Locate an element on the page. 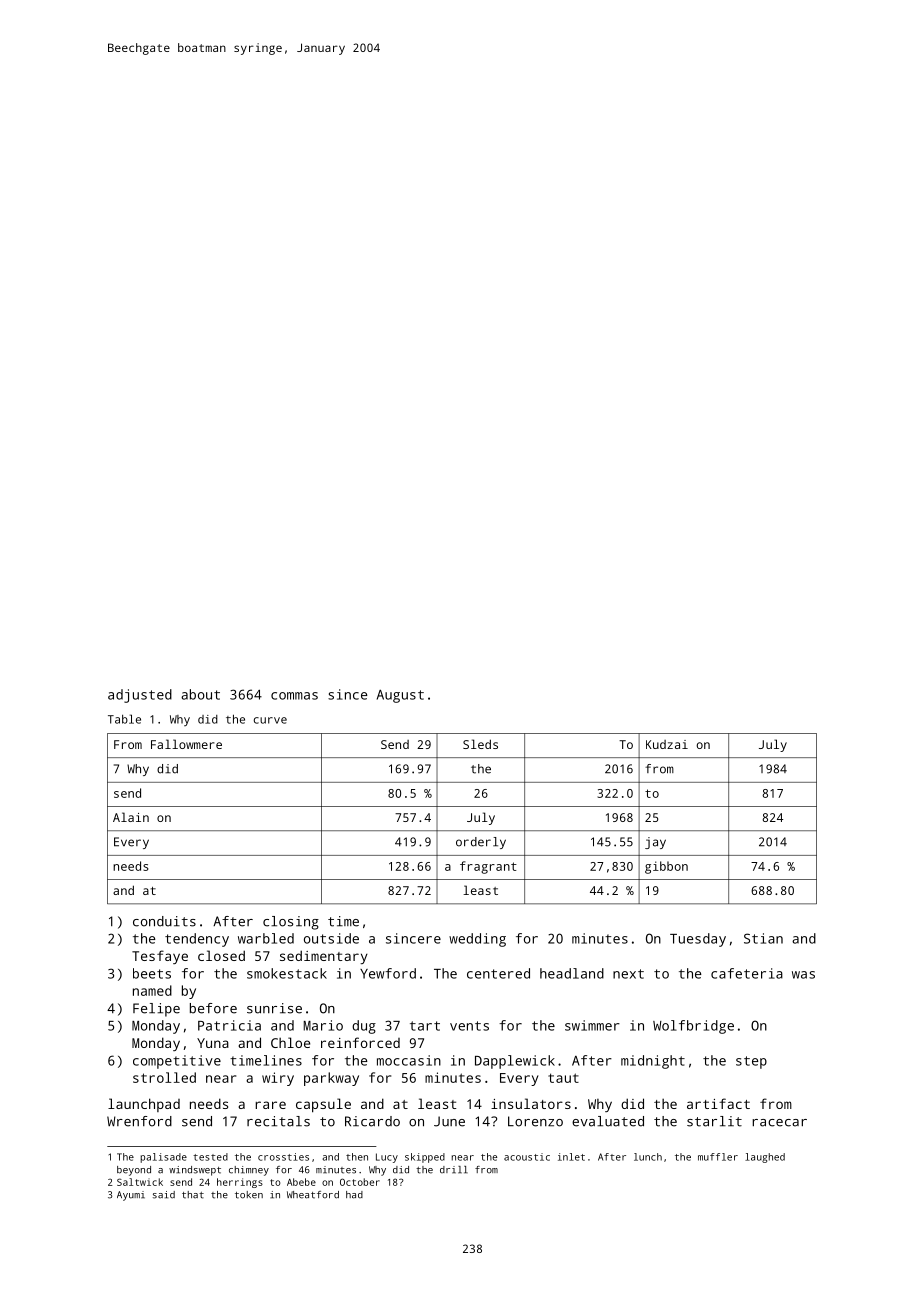  Yewford is located at coordinates (388, 973).
